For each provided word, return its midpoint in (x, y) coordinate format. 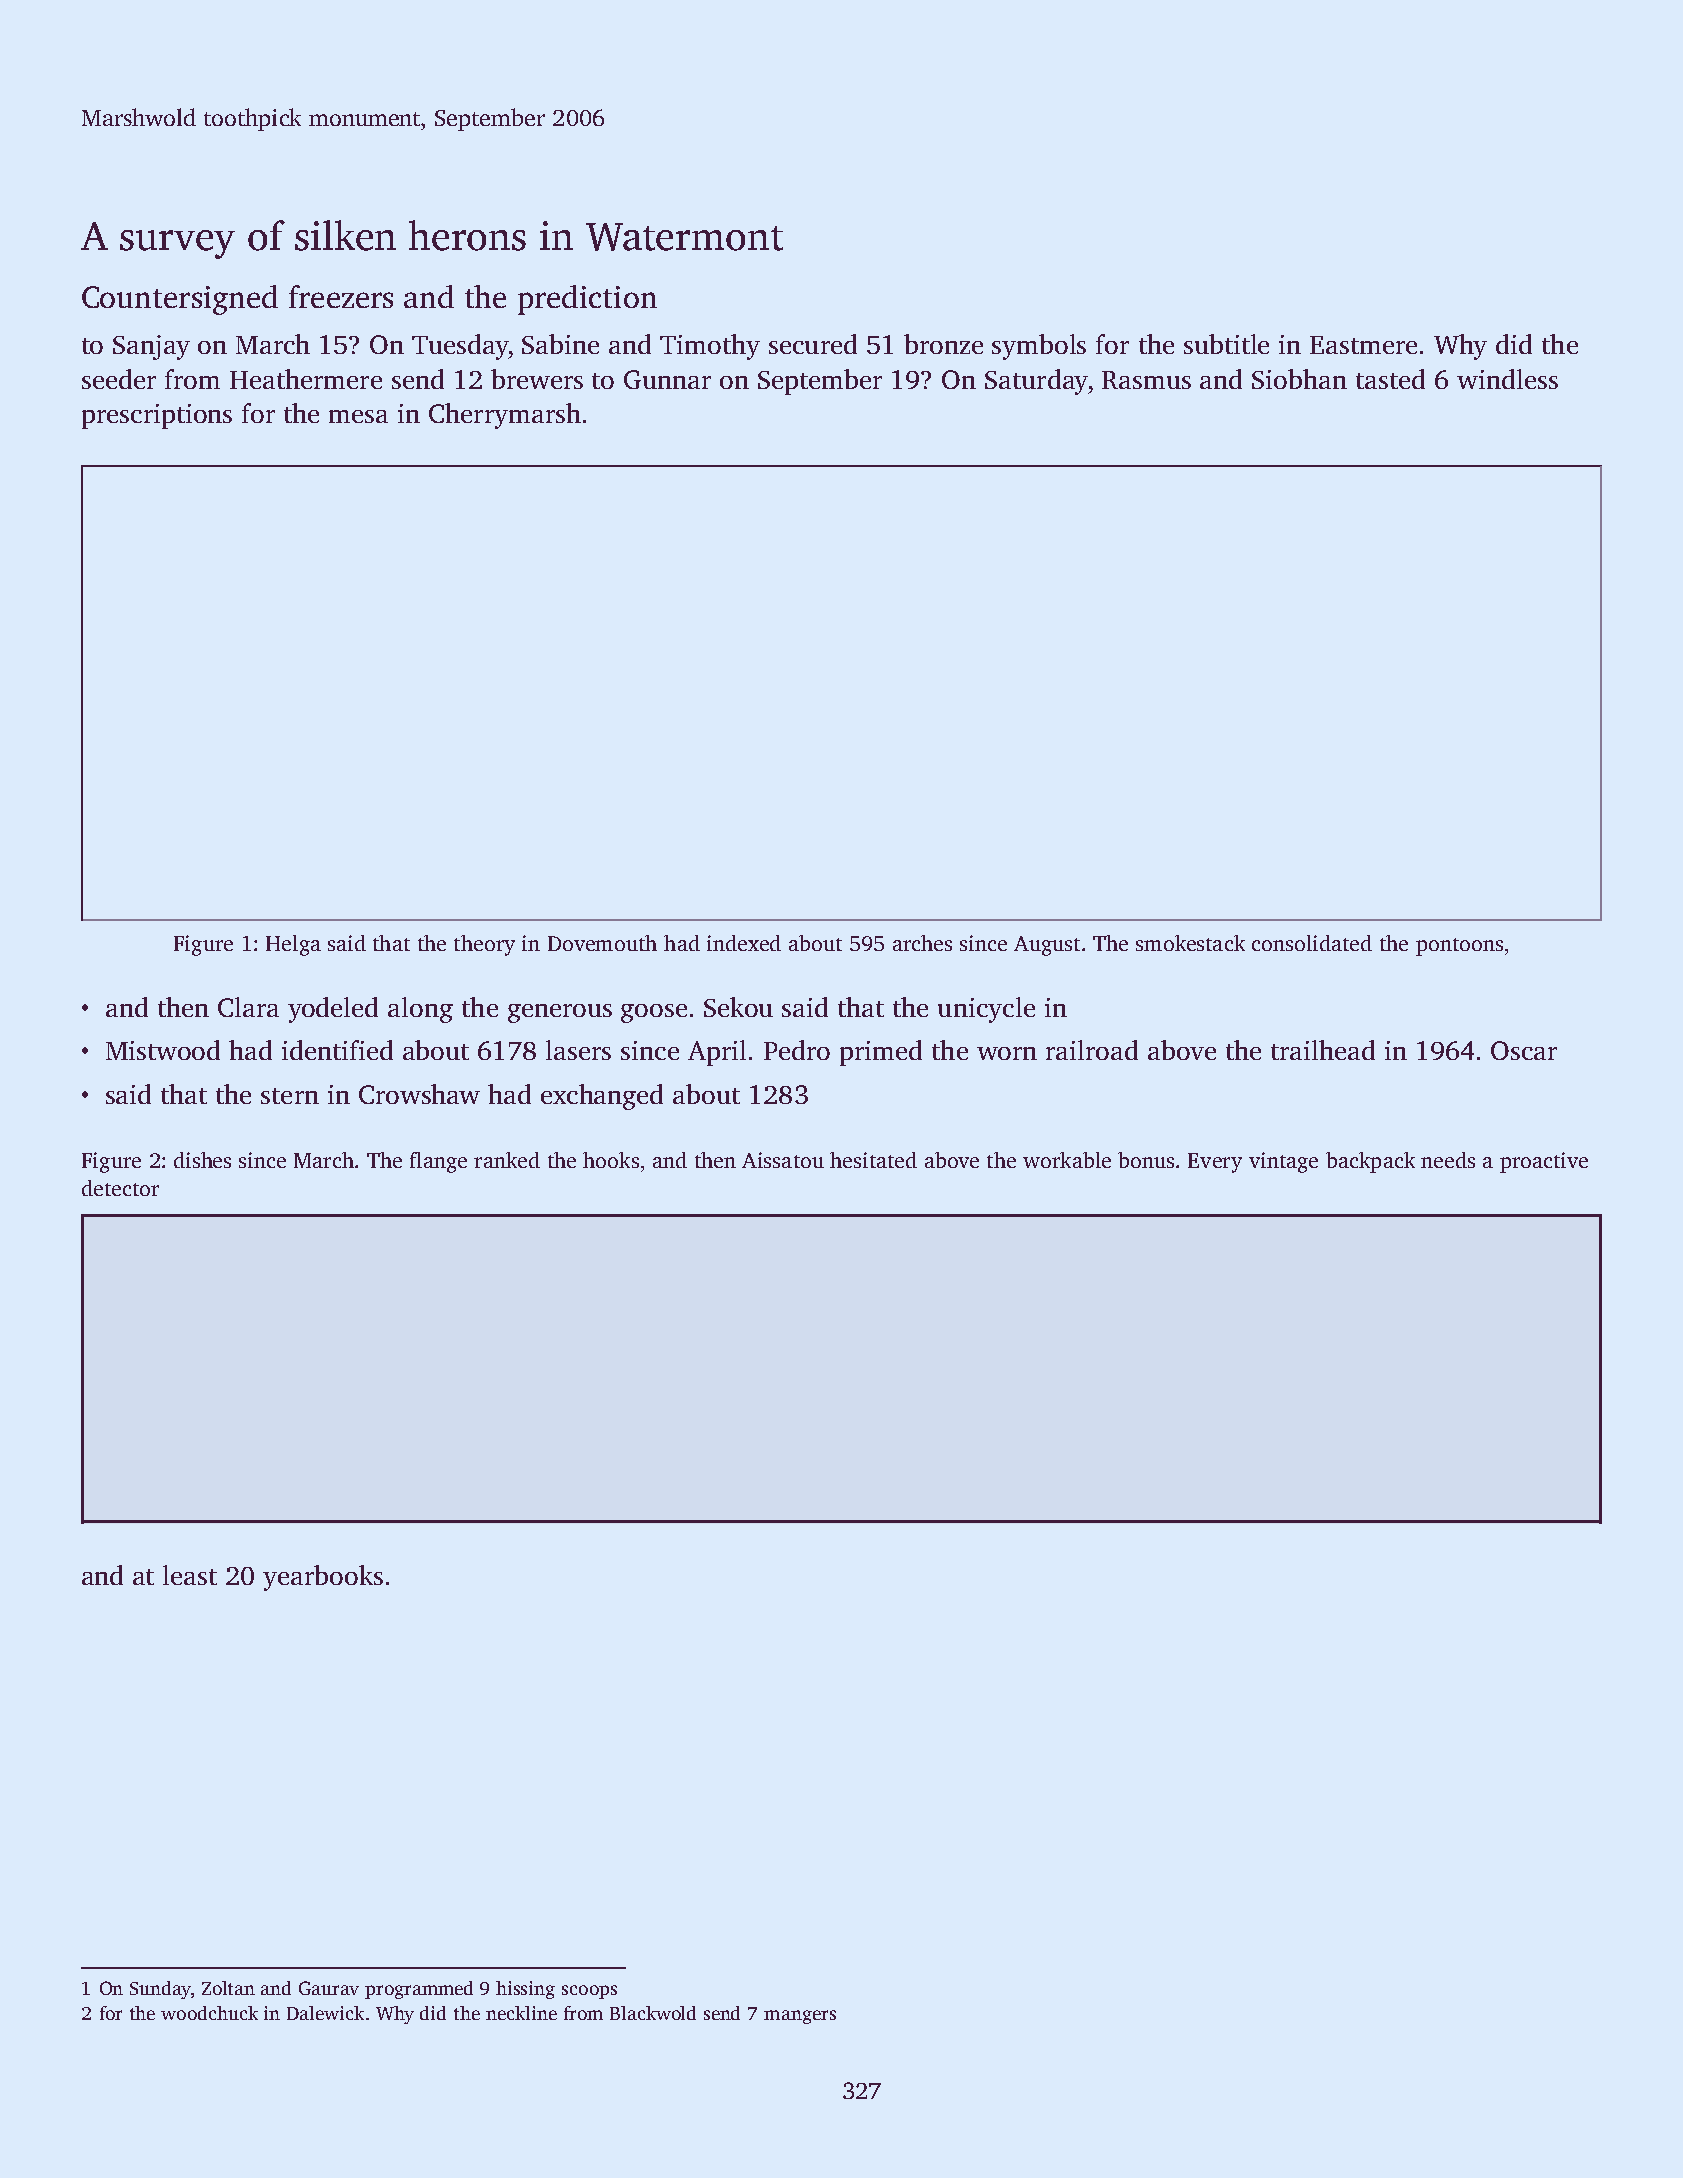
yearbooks (323, 1578)
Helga (293, 945)
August (1047, 946)
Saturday (1036, 382)
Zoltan (228, 1988)
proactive (1544, 1162)
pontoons (1459, 947)
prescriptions (157, 416)
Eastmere (1363, 345)
